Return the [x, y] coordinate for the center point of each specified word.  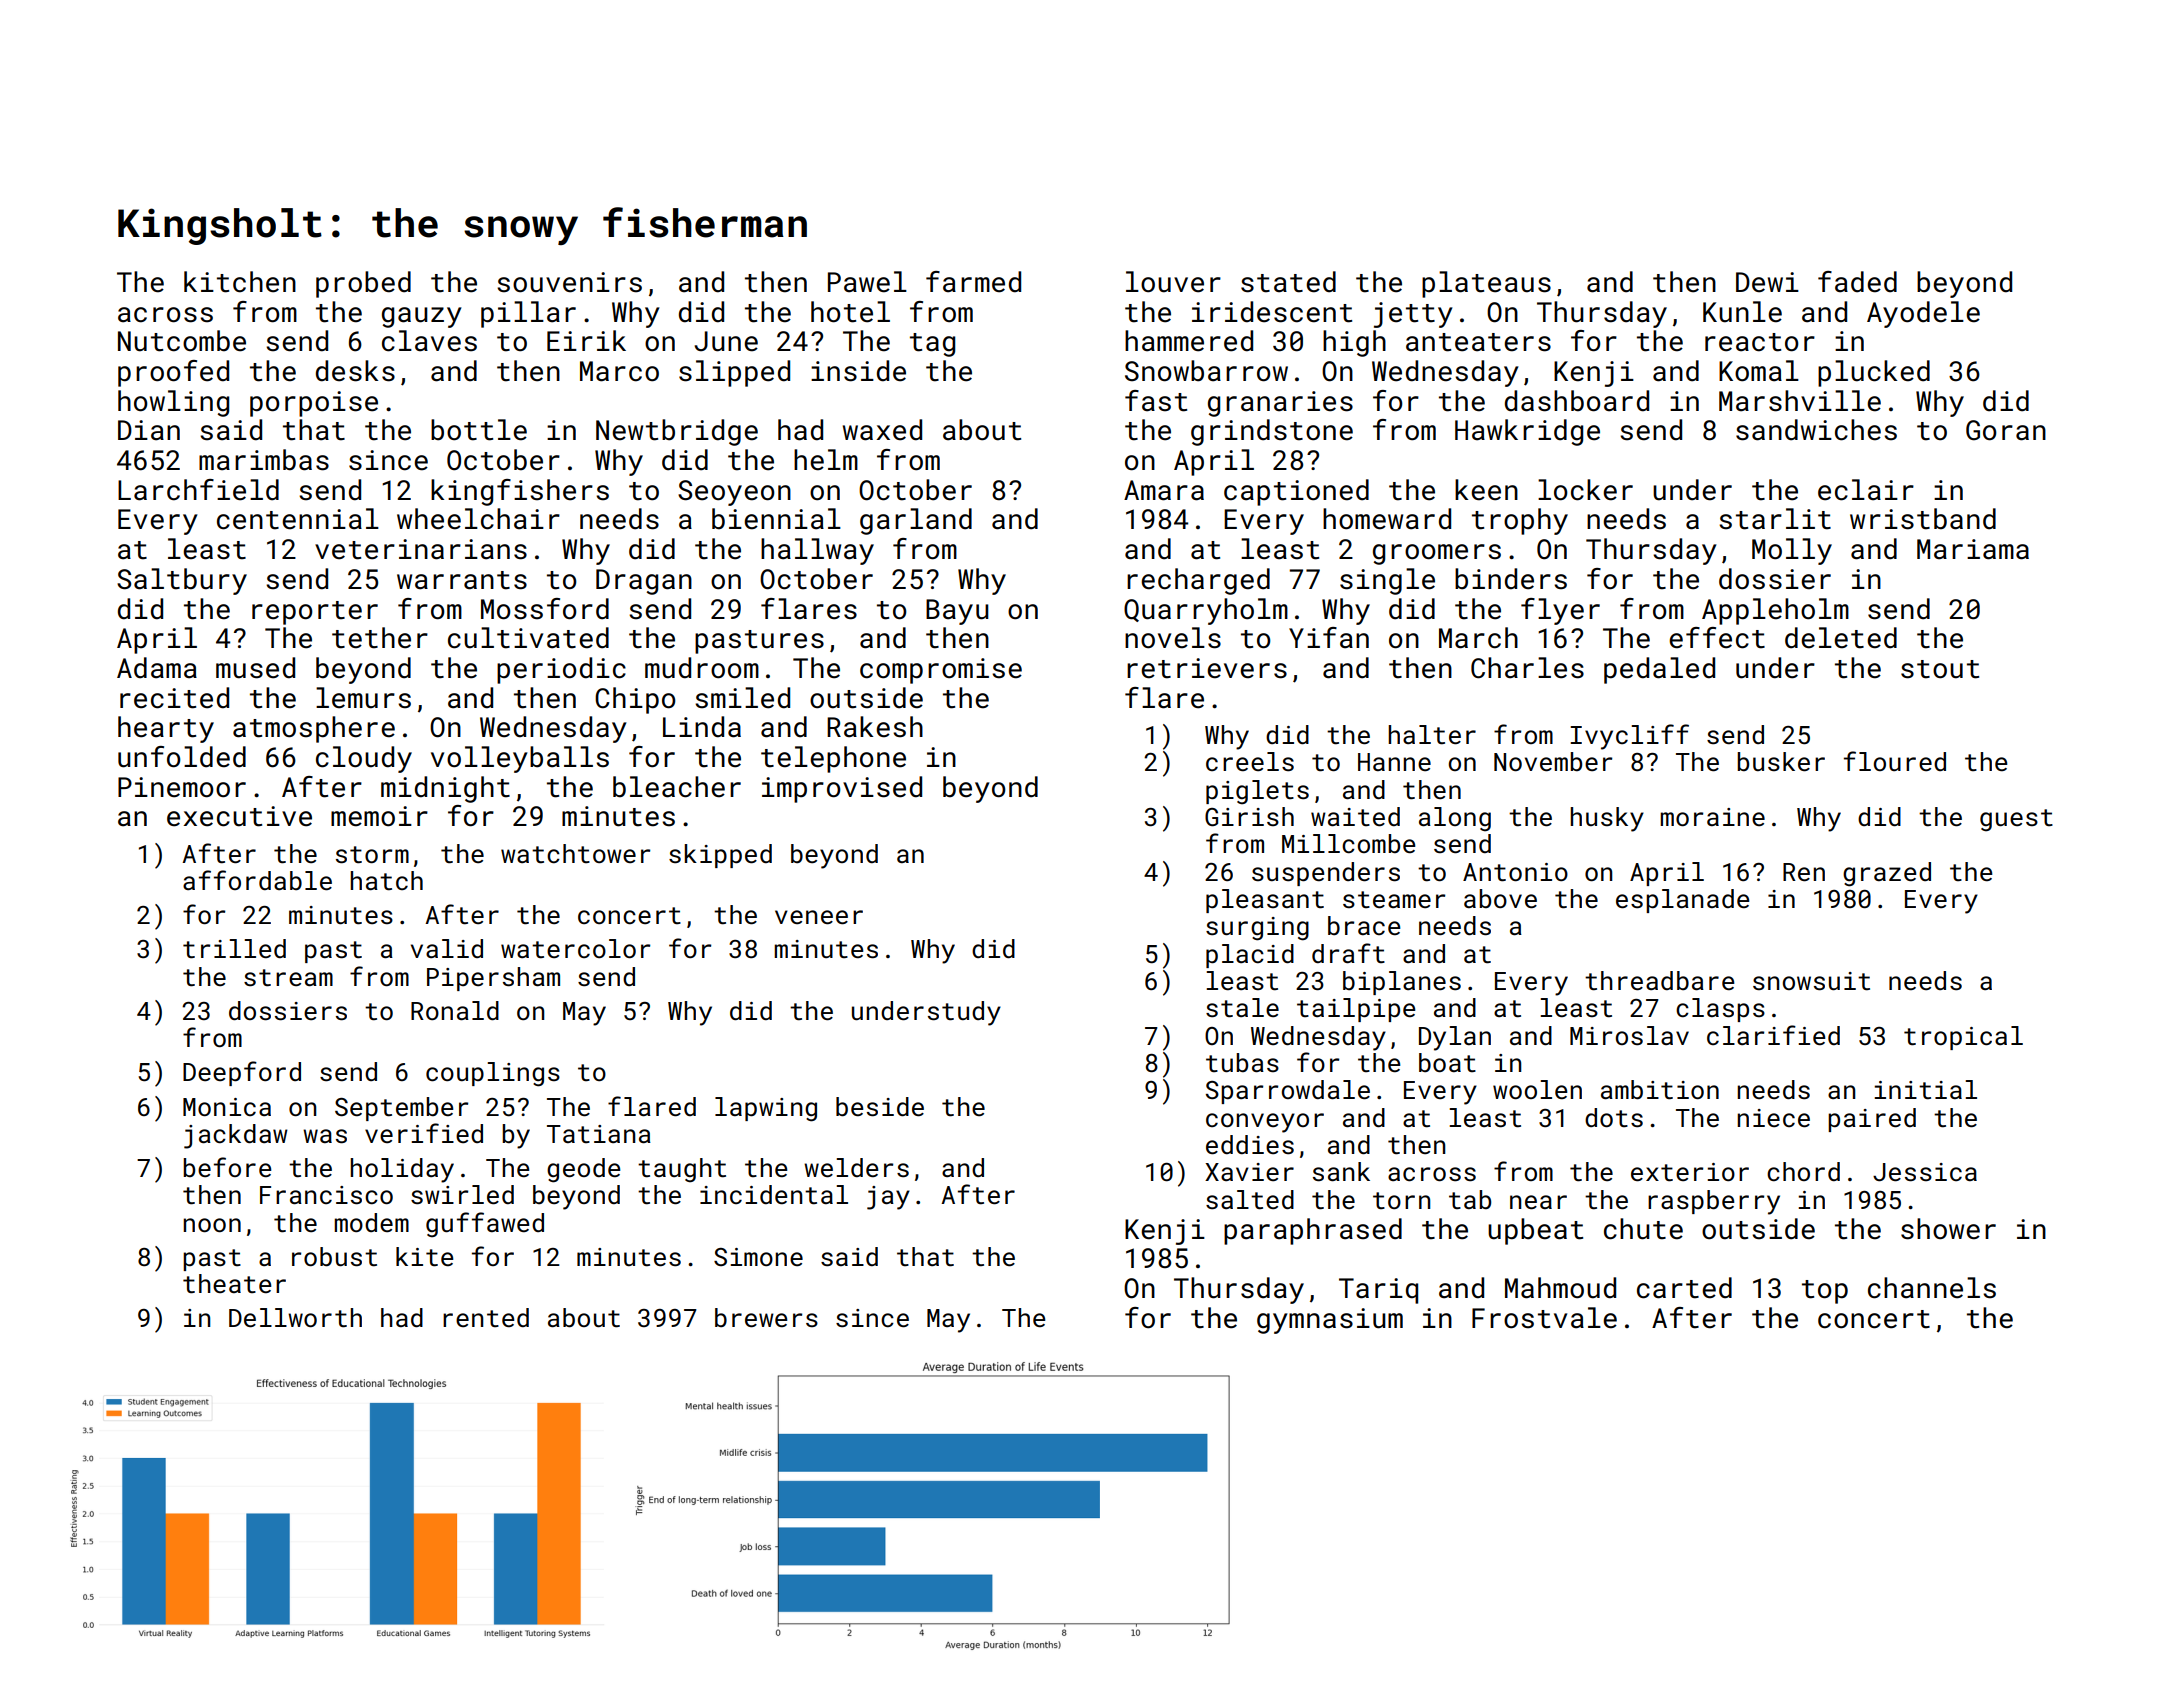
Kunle [1742, 312]
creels [1250, 762]
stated [1288, 282]
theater [234, 1284]
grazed [1887, 874]
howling [173, 403]
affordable [257, 880]
